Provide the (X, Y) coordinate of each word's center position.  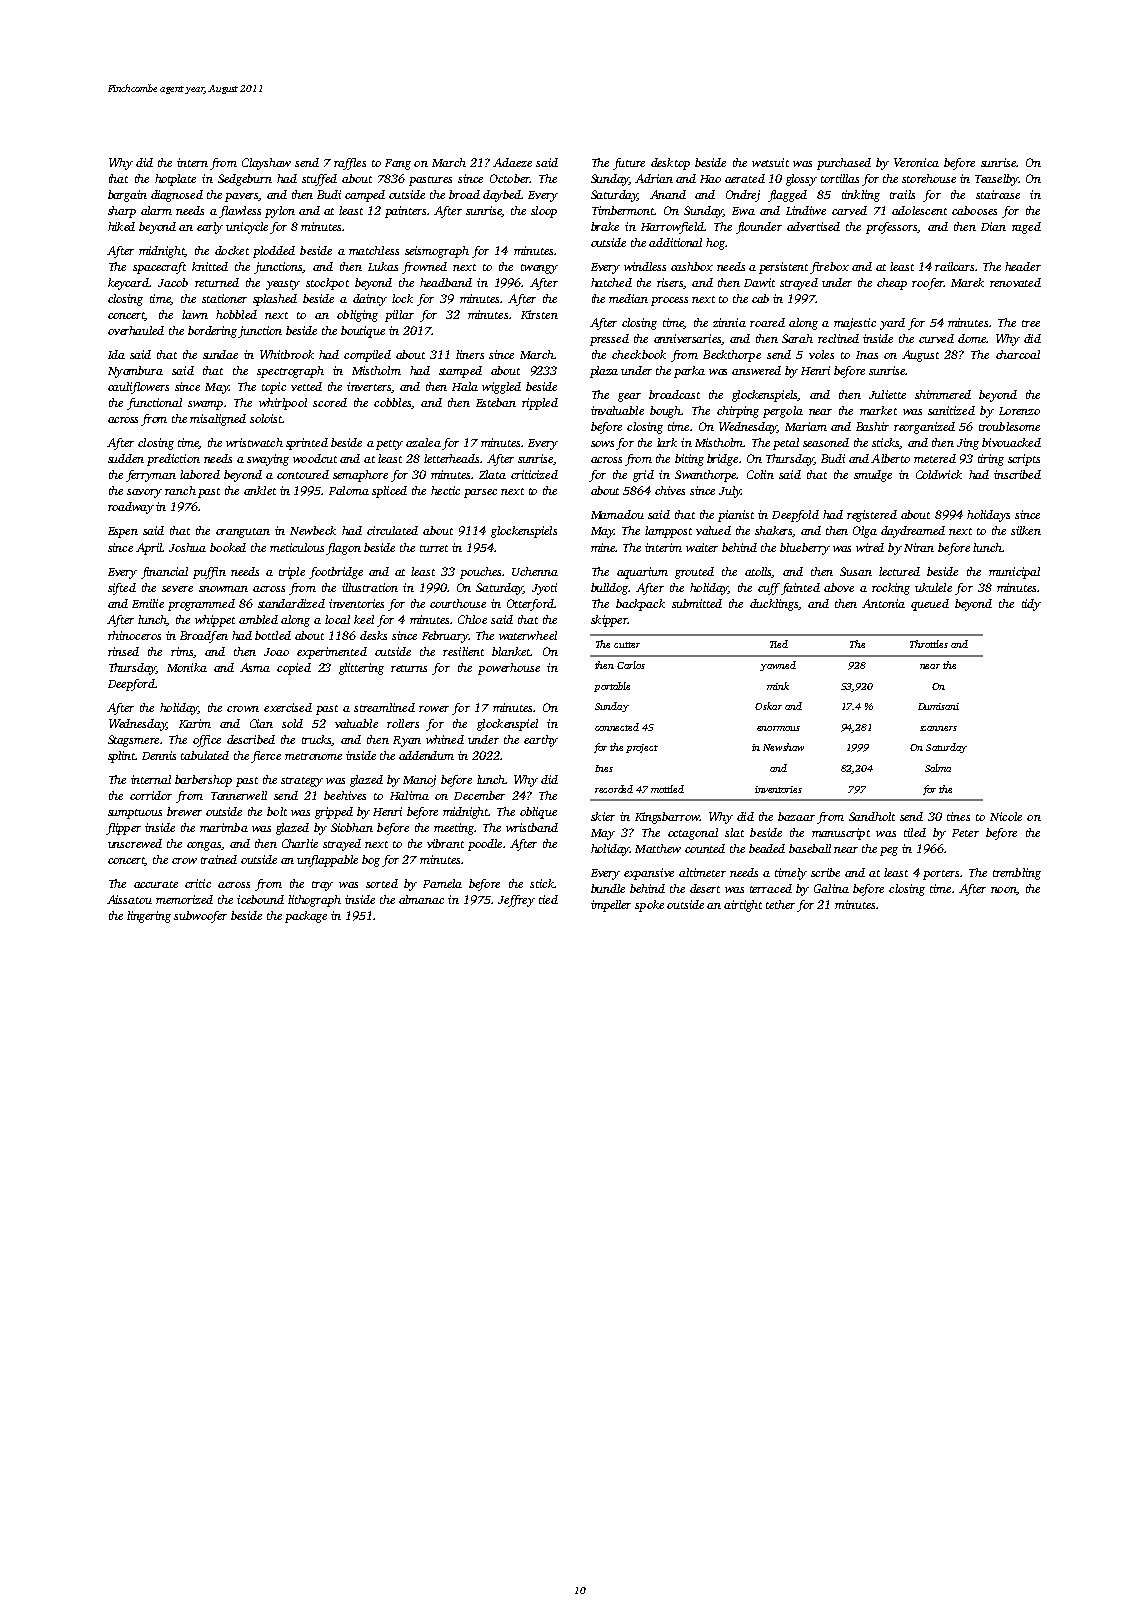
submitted (697, 603)
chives (670, 490)
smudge (873, 476)
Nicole (1006, 816)
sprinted (307, 444)
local (337, 619)
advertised (813, 226)
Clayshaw (266, 164)
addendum (426, 755)
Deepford (131, 685)
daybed (502, 196)
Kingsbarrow (667, 818)
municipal (1014, 573)
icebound (260, 899)
